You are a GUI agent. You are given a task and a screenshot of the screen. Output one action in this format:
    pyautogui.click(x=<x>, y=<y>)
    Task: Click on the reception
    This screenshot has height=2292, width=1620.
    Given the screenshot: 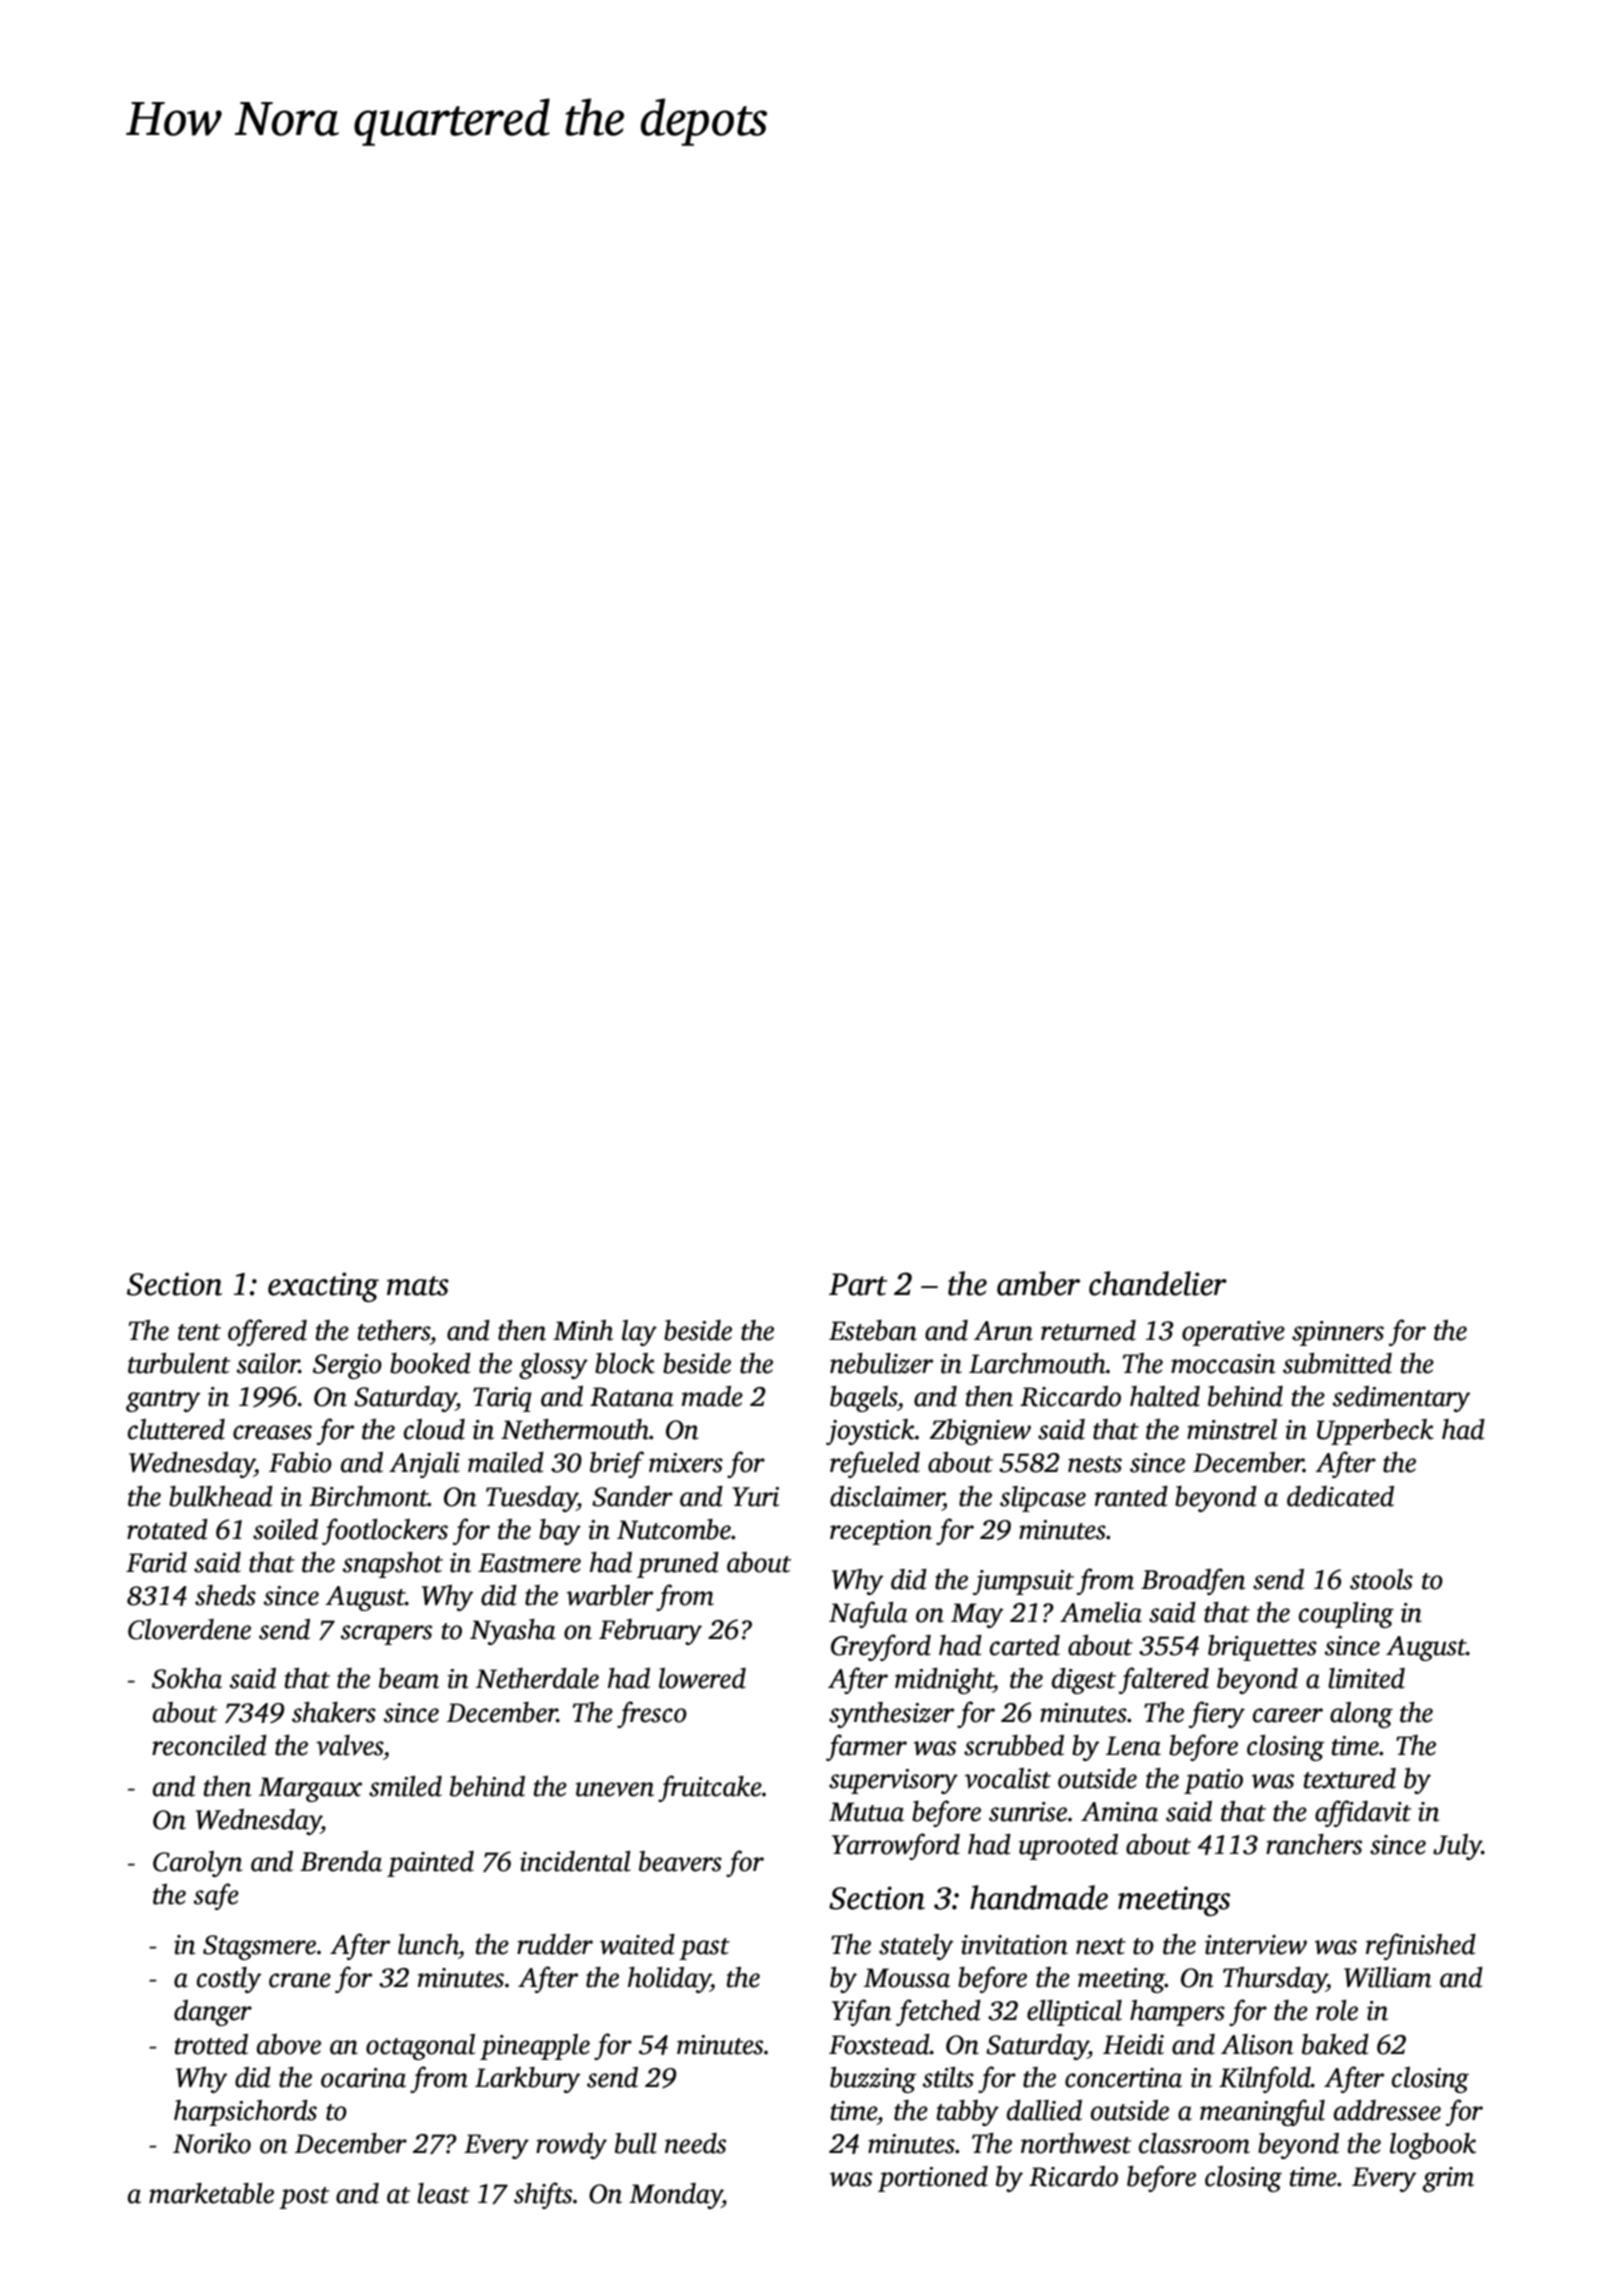 What is the action you would take?
    pyautogui.click(x=881, y=1532)
